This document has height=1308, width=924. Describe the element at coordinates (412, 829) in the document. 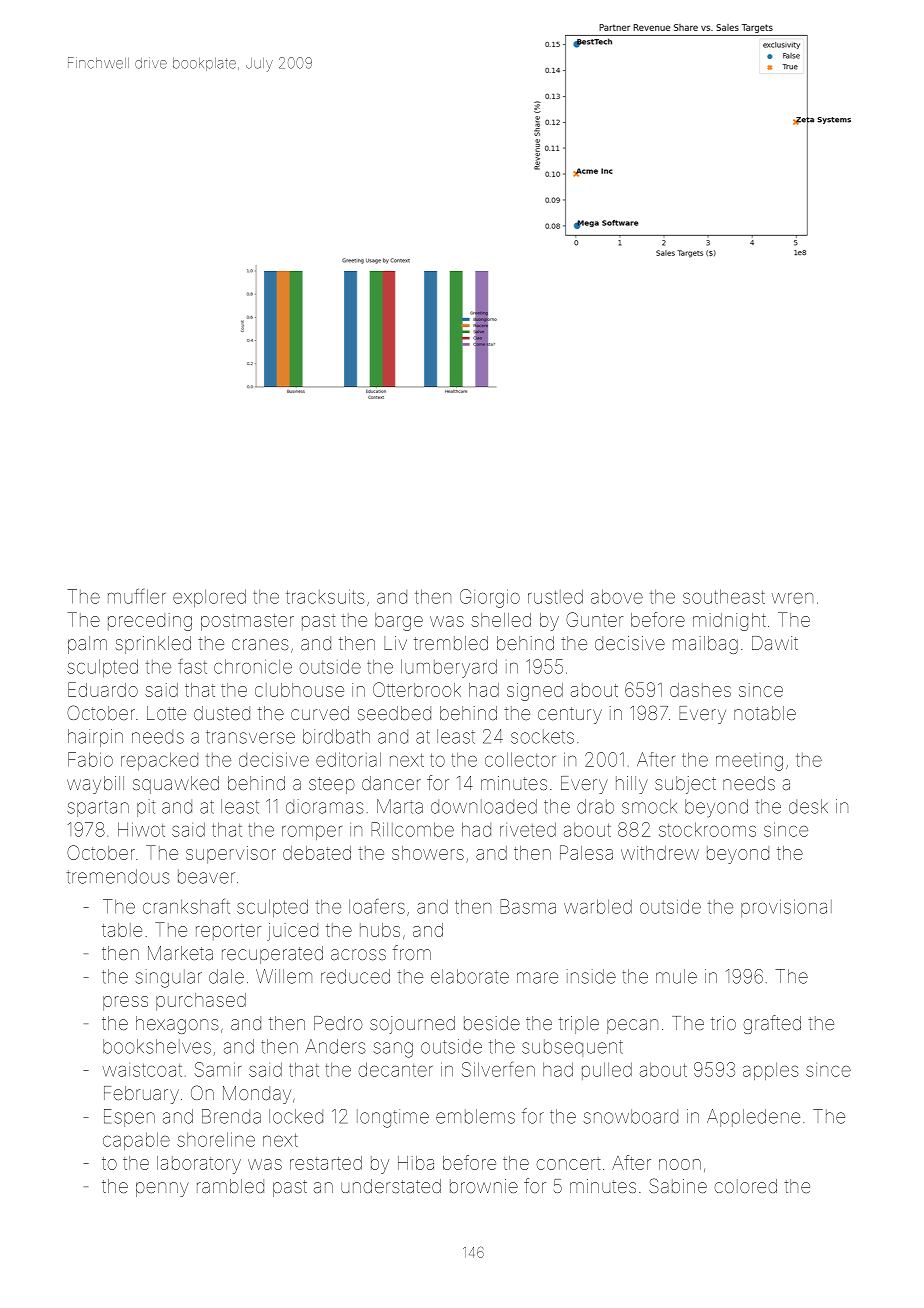

I see `Rillcombe` at that location.
